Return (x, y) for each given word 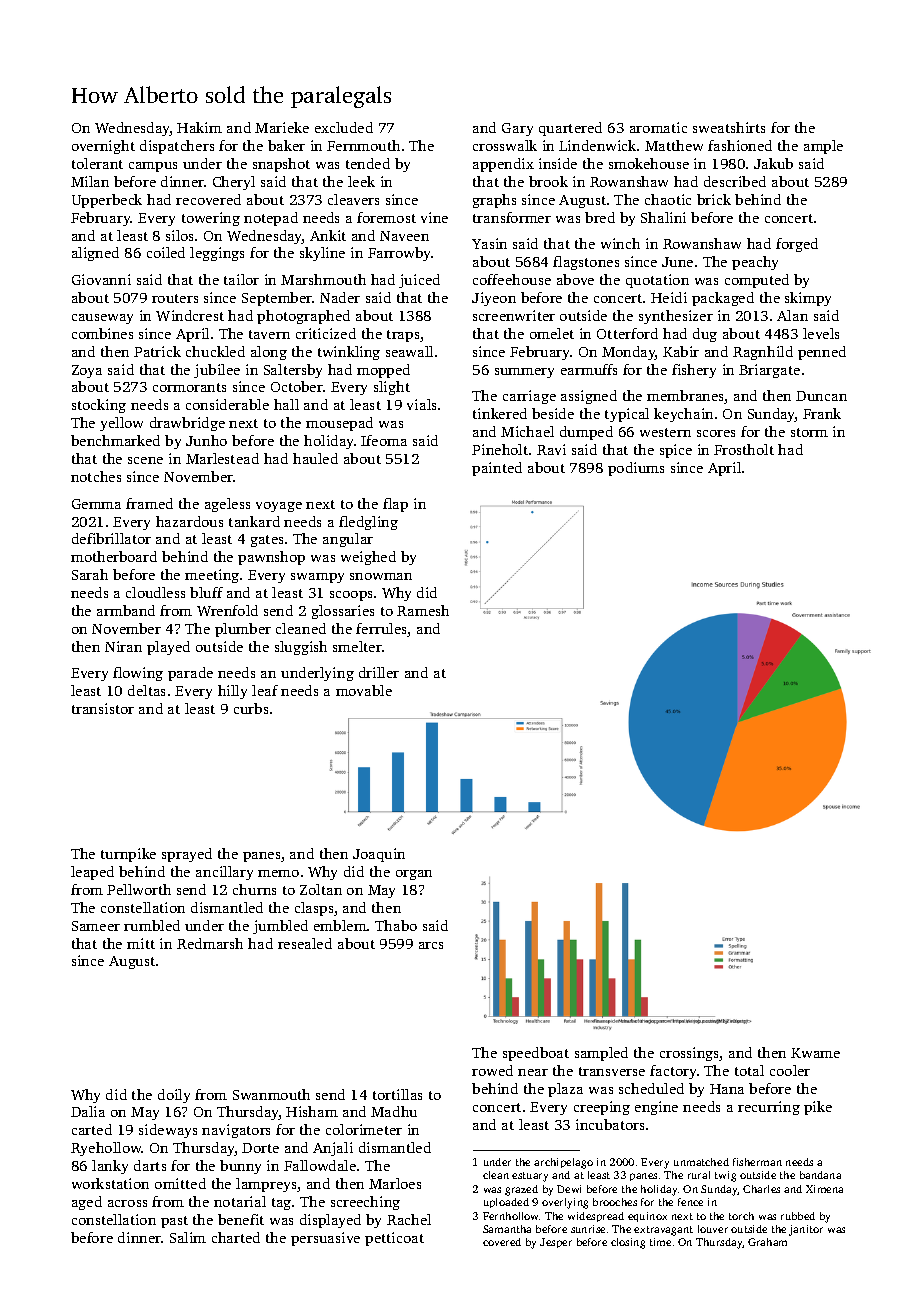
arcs (431, 945)
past (174, 1222)
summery (524, 373)
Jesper (556, 1243)
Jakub (773, 163)
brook (548, 181)
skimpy (808, 299)
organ (414, 875)
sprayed (187, 855)
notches (96, 476)
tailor (241, 279)
